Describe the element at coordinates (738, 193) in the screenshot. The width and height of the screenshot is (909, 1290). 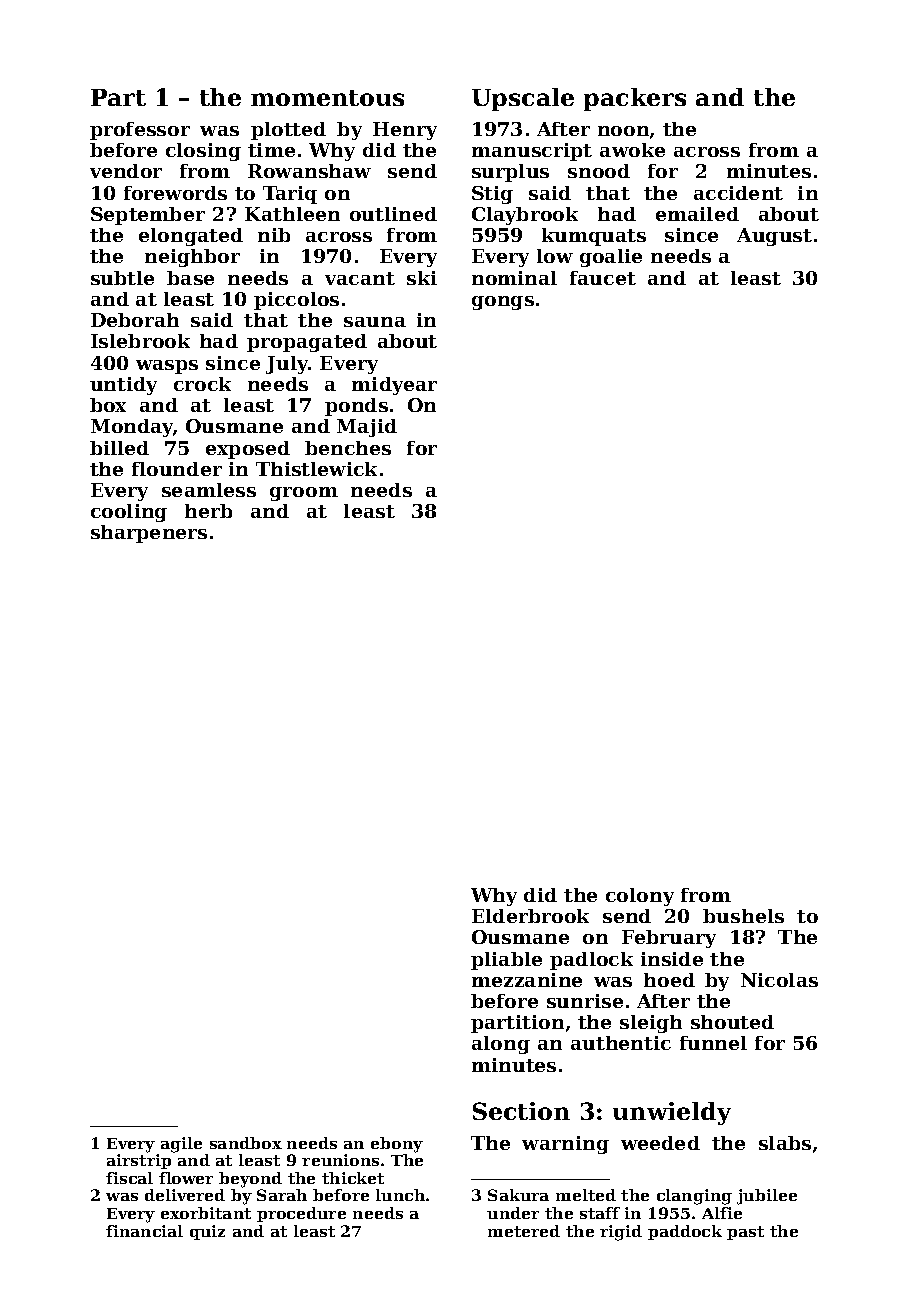
I see `accident` at that location.
